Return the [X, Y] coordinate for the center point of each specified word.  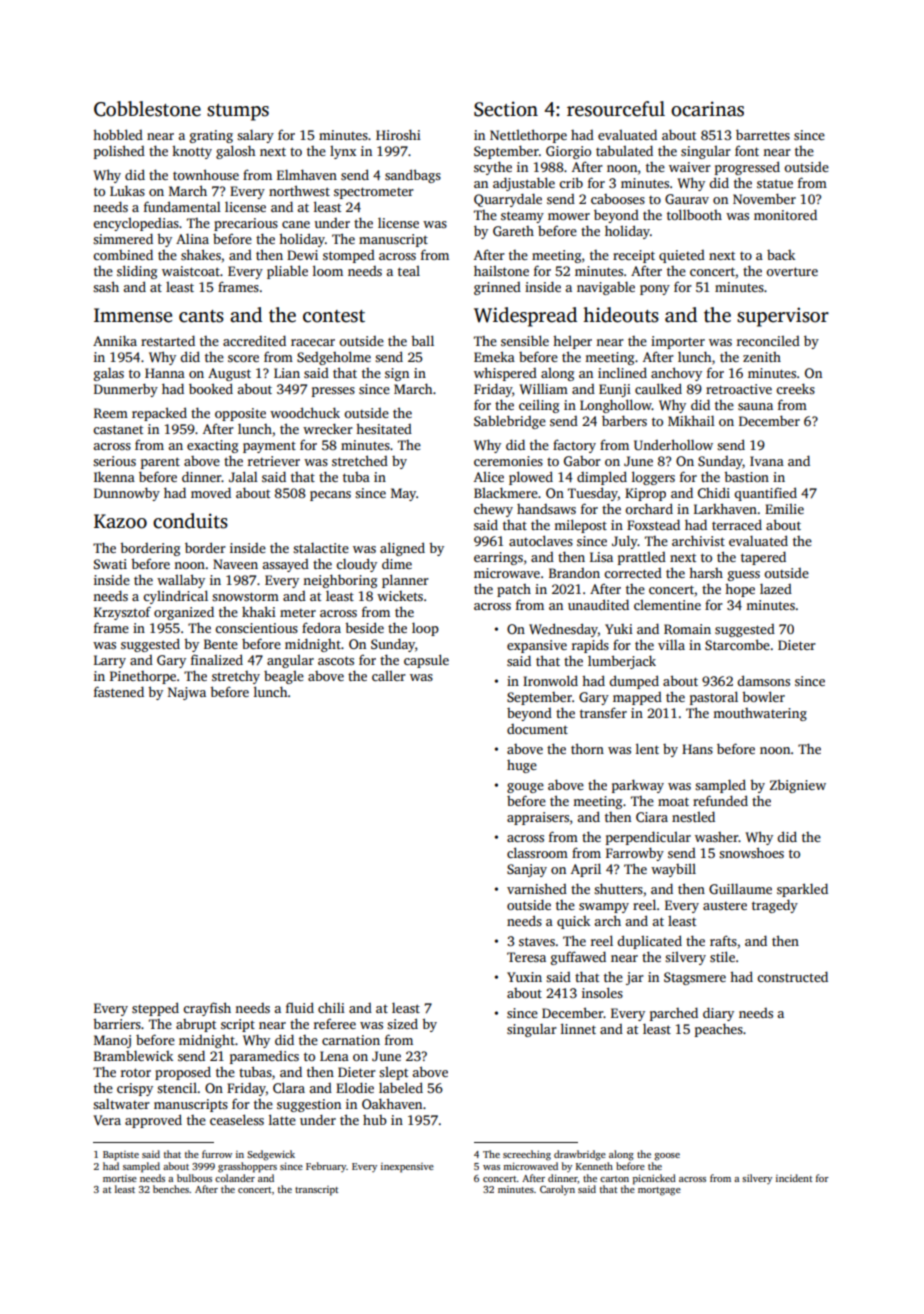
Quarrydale [508, 200]
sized [402, 1023]
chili [331, 1007]
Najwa [187, 693]
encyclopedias [136, 224]
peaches [719, 1030]
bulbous [194, 1178]
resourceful [616, 109]
